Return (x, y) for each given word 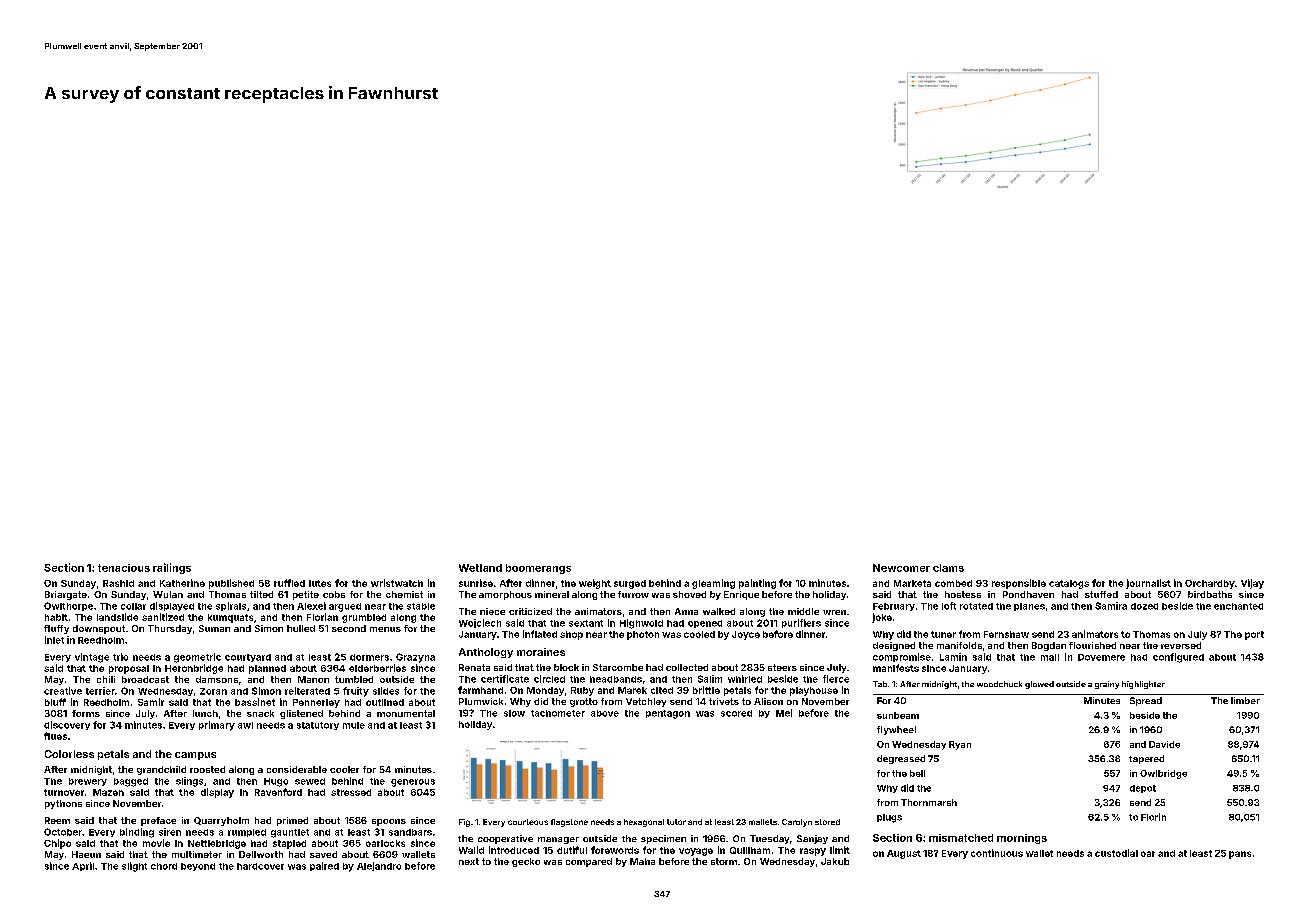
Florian (322, 617)
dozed (1144, 606)
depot (1143, 789)
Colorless (69, 754)
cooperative (505, 839)
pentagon (668, 714)
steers (782, 667)
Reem (57, 820)
